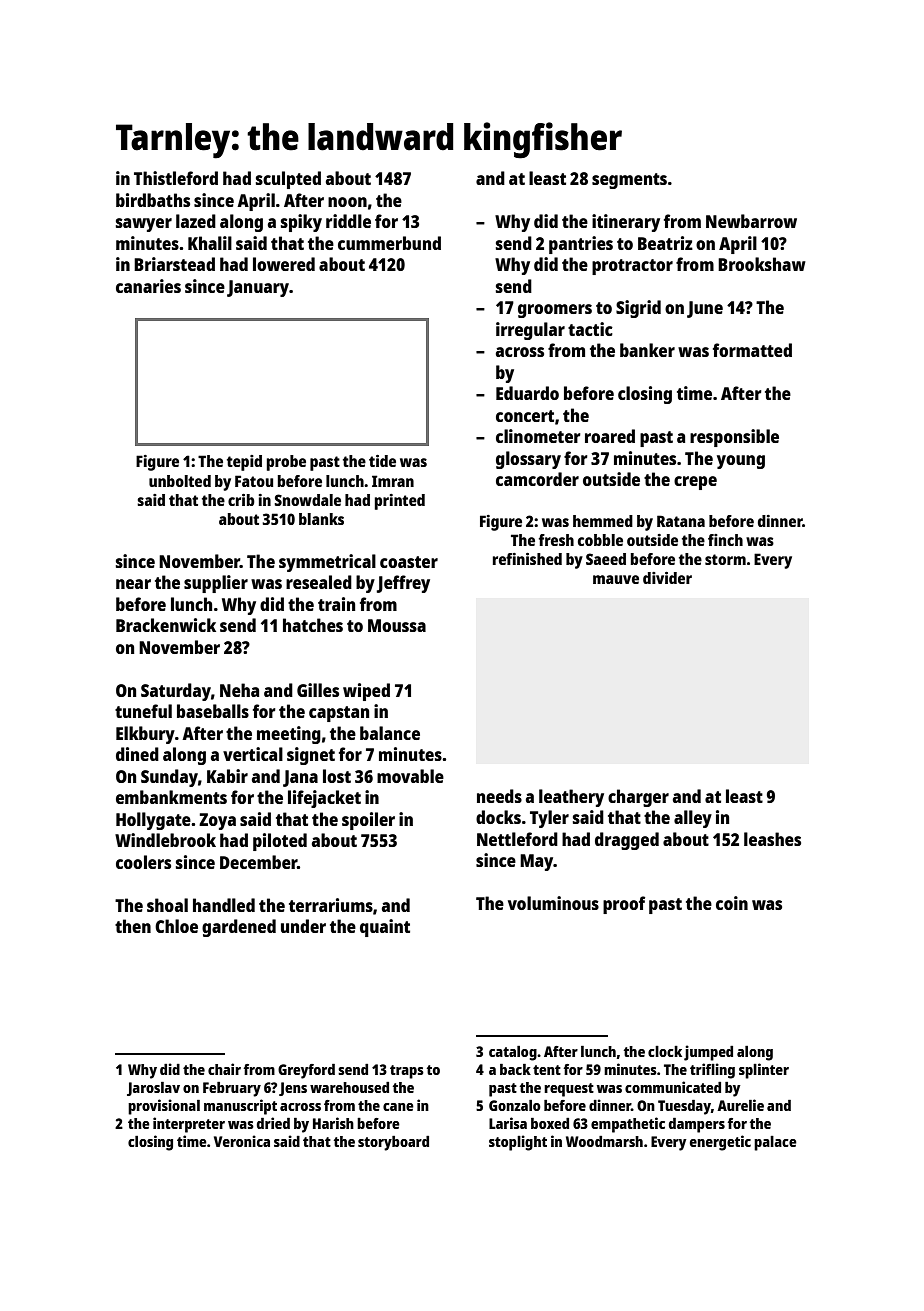 This document has width=924, height=1311. Describe the element at coordinates (410, 776) in the document. I see `movable` at that location.
